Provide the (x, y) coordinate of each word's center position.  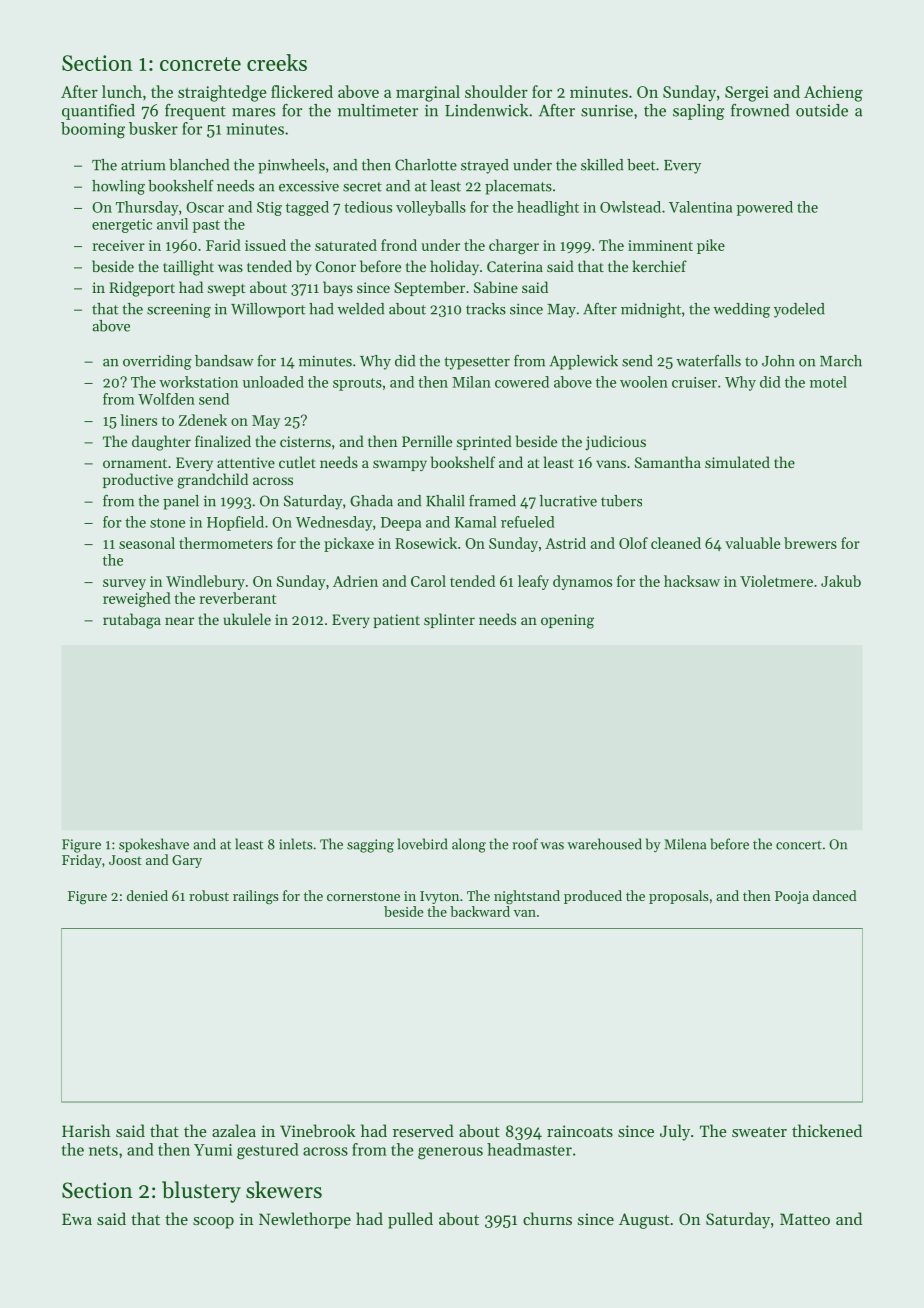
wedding (741, 310)
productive (138, 480)
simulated (737, 462)
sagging (370, 846)
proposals (679, 897)
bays (338, 288)
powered (765, 208)
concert (799, 845)
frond (399, 245)
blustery (201, 1192)
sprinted (484, 442)
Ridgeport (142, 289)
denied (147, 895)
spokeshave (154, 845)
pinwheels (291, 166)
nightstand (527, 897)
